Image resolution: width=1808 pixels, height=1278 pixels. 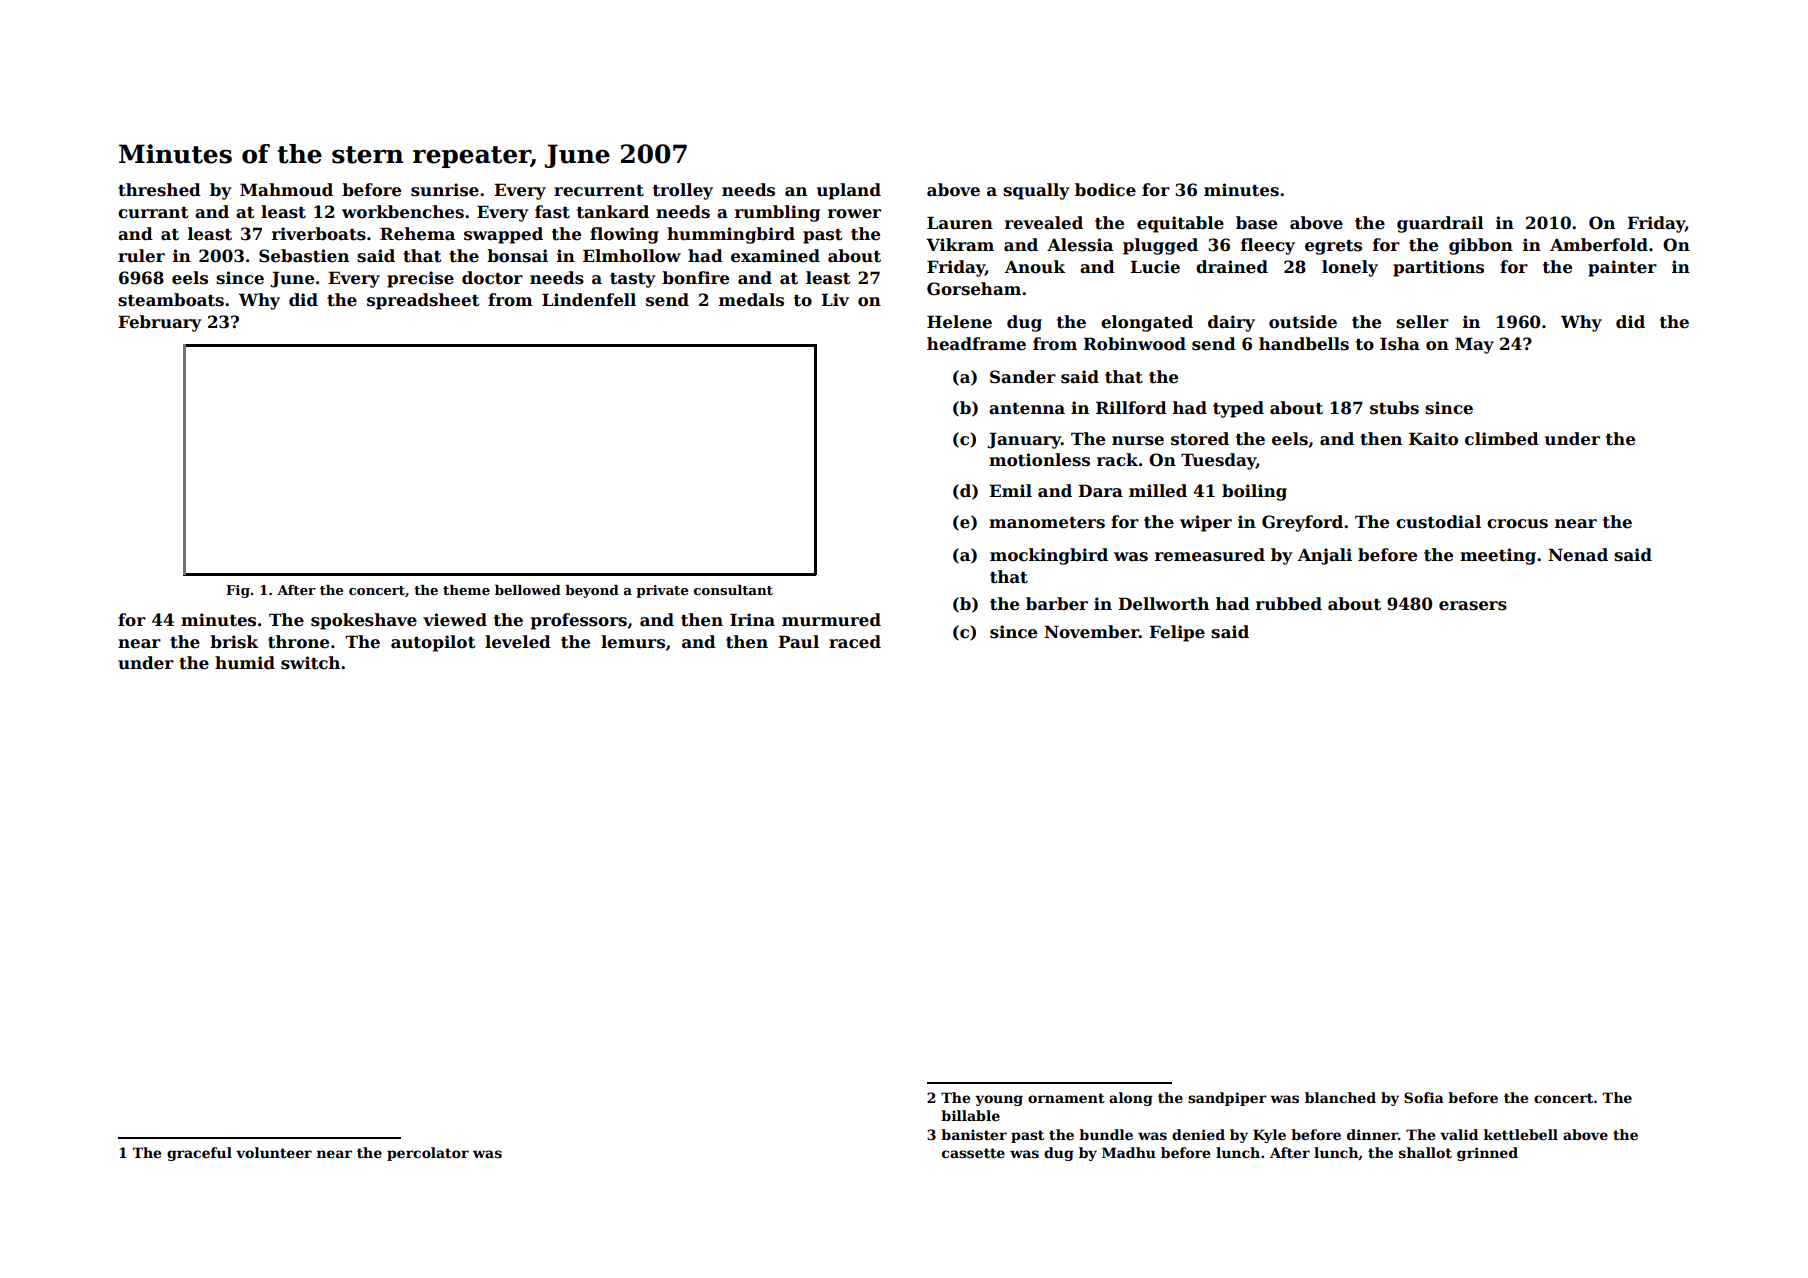 I want to click on Paul, so click(x=798, y=642).
